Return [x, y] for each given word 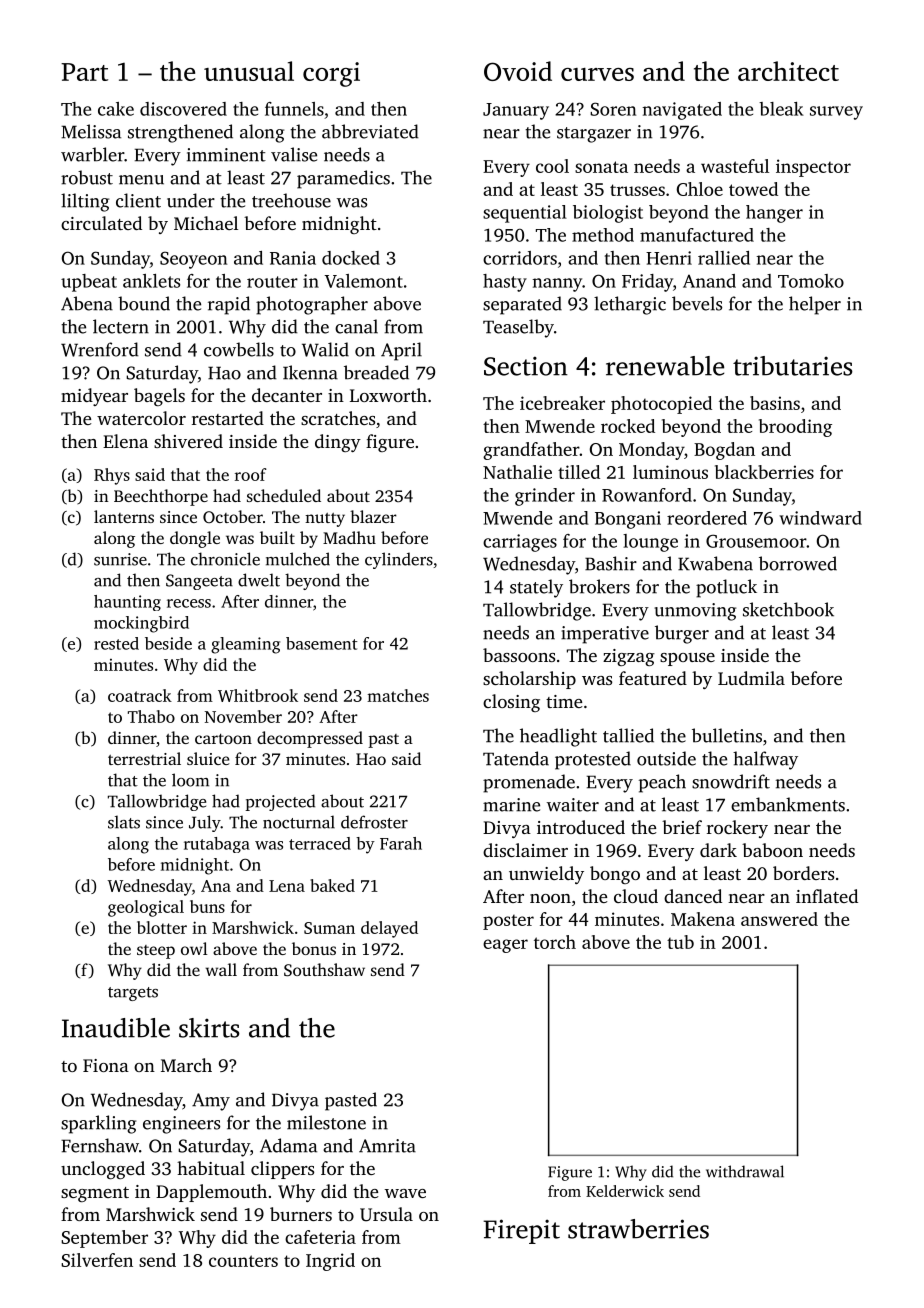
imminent [226, 155]
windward [820, 518]
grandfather [531, 451]
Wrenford [100, 349]
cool [552, 166]
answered [779, 919]
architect [788, 71]
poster [508, 922]
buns [207, 906]
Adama [288, 1145]
